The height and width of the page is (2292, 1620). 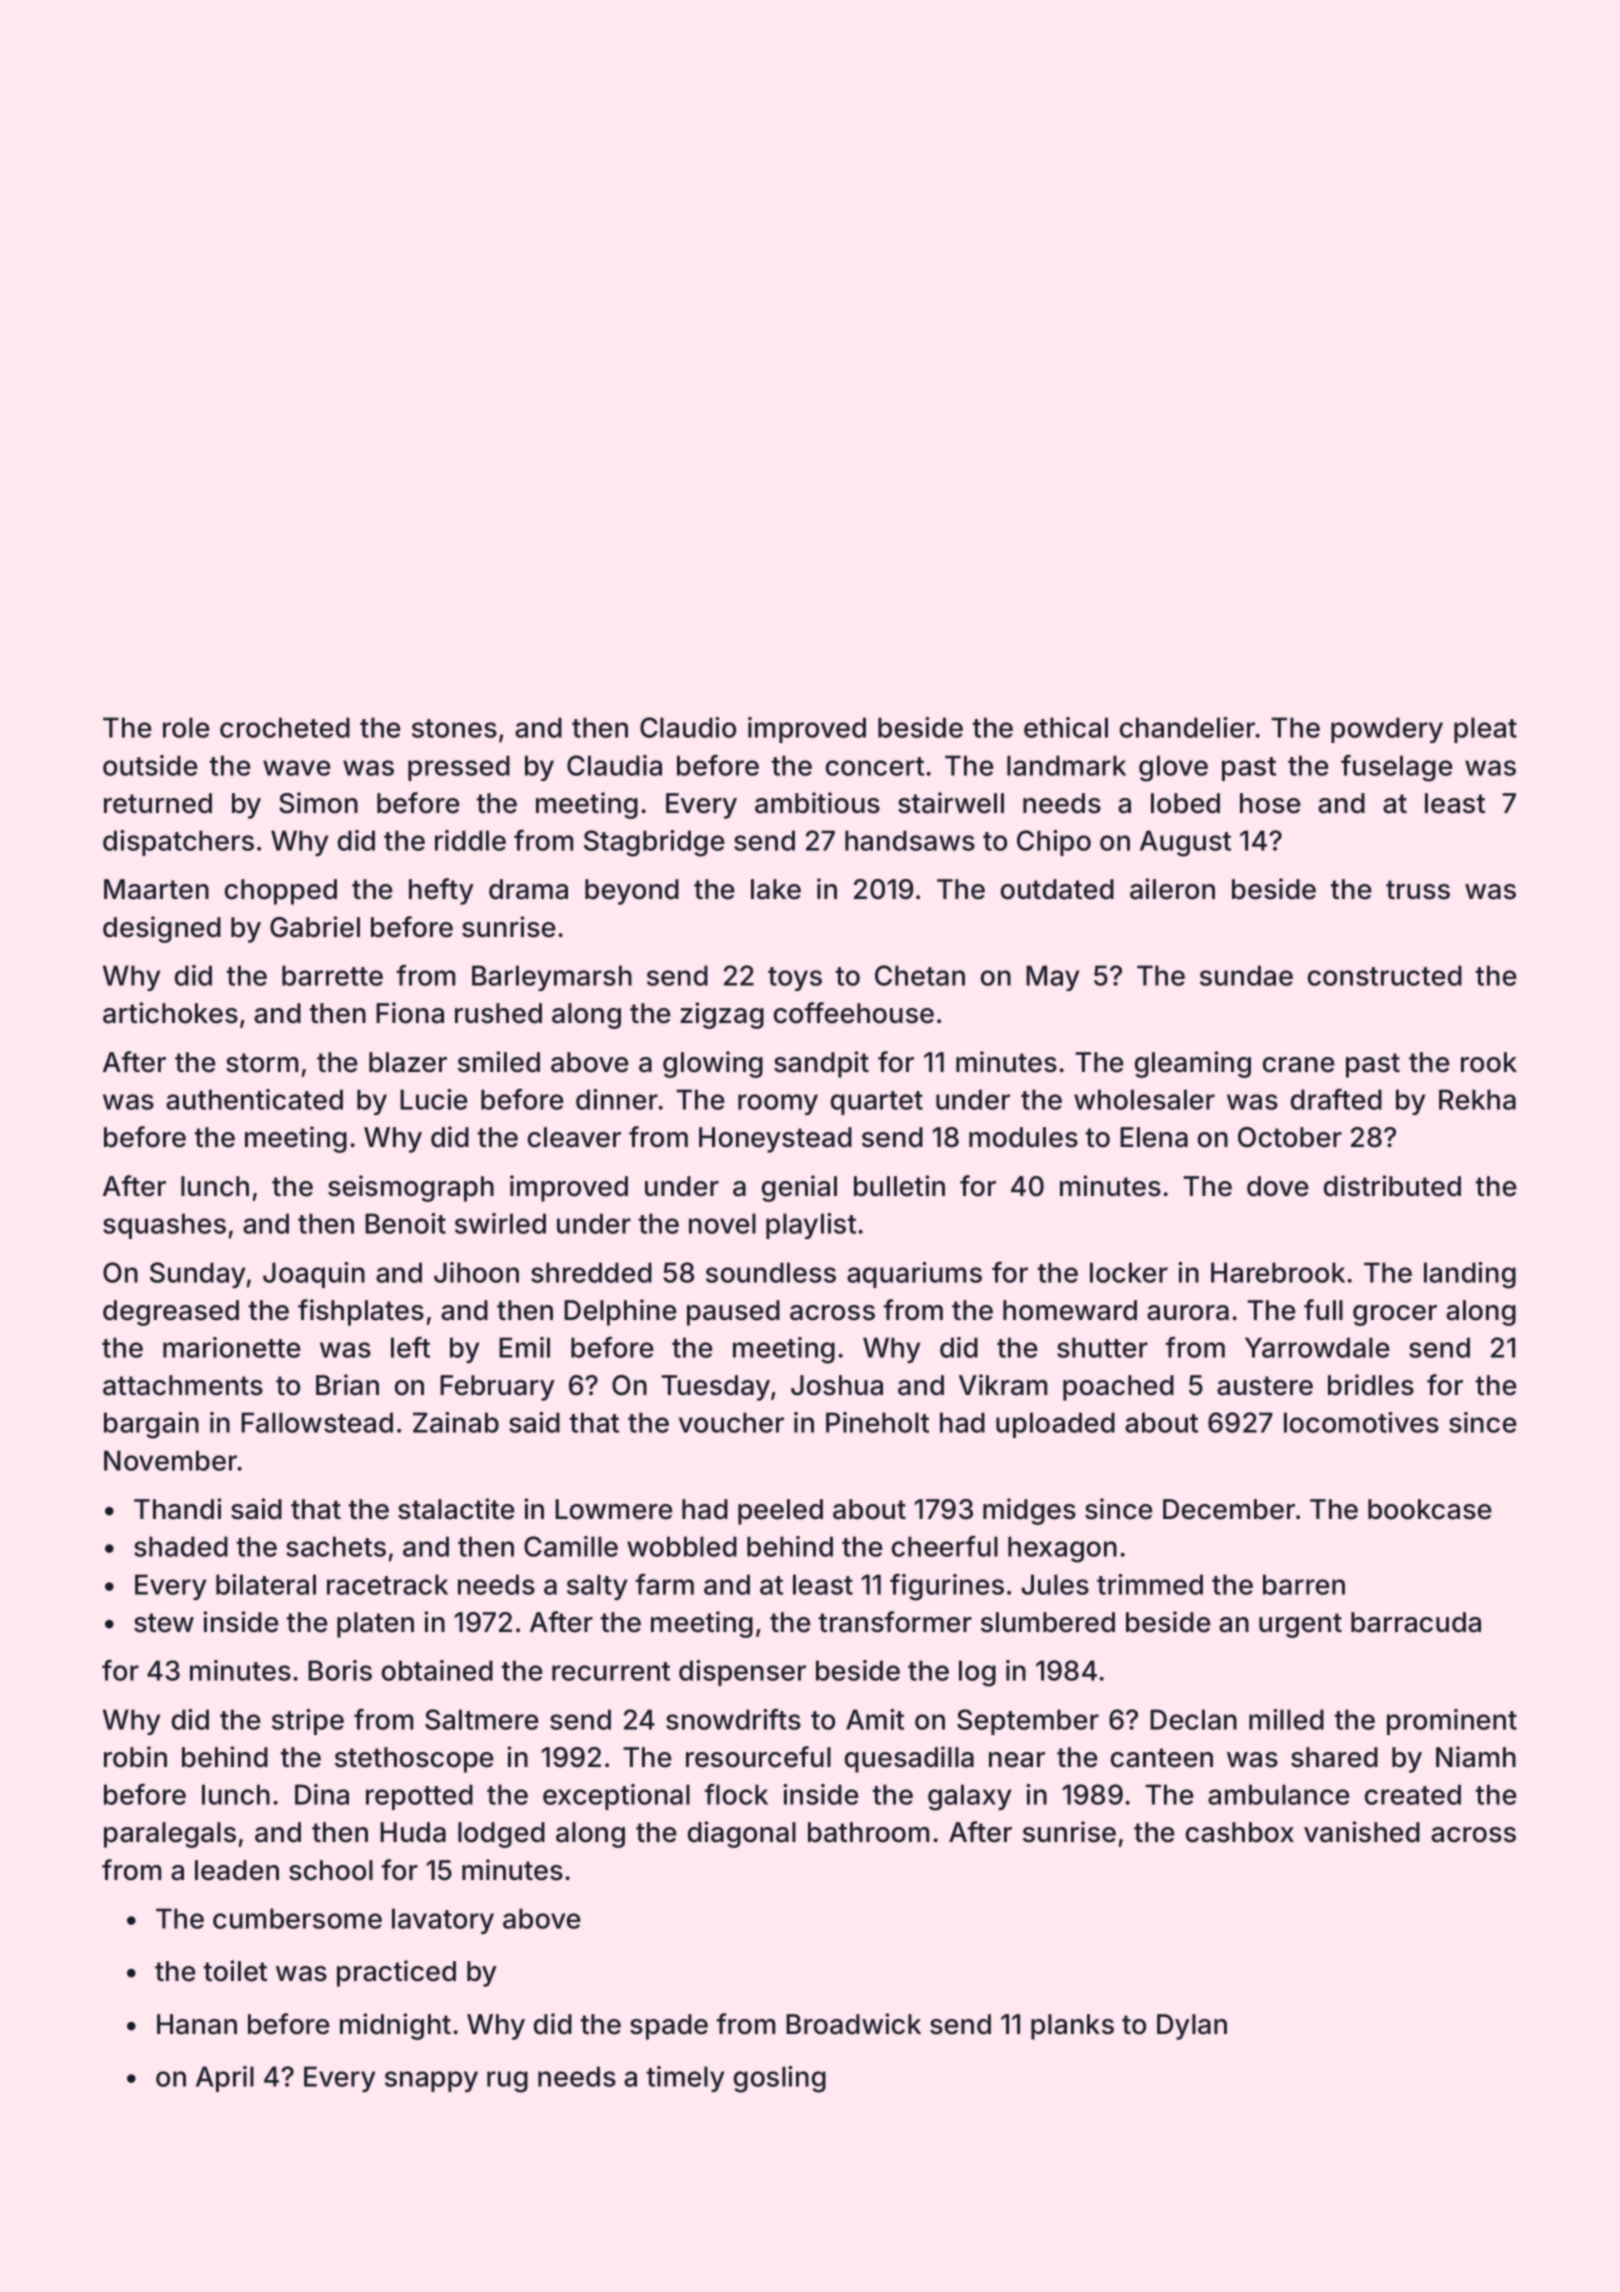 I want to click on hefty, so click(x=441, y=891).
